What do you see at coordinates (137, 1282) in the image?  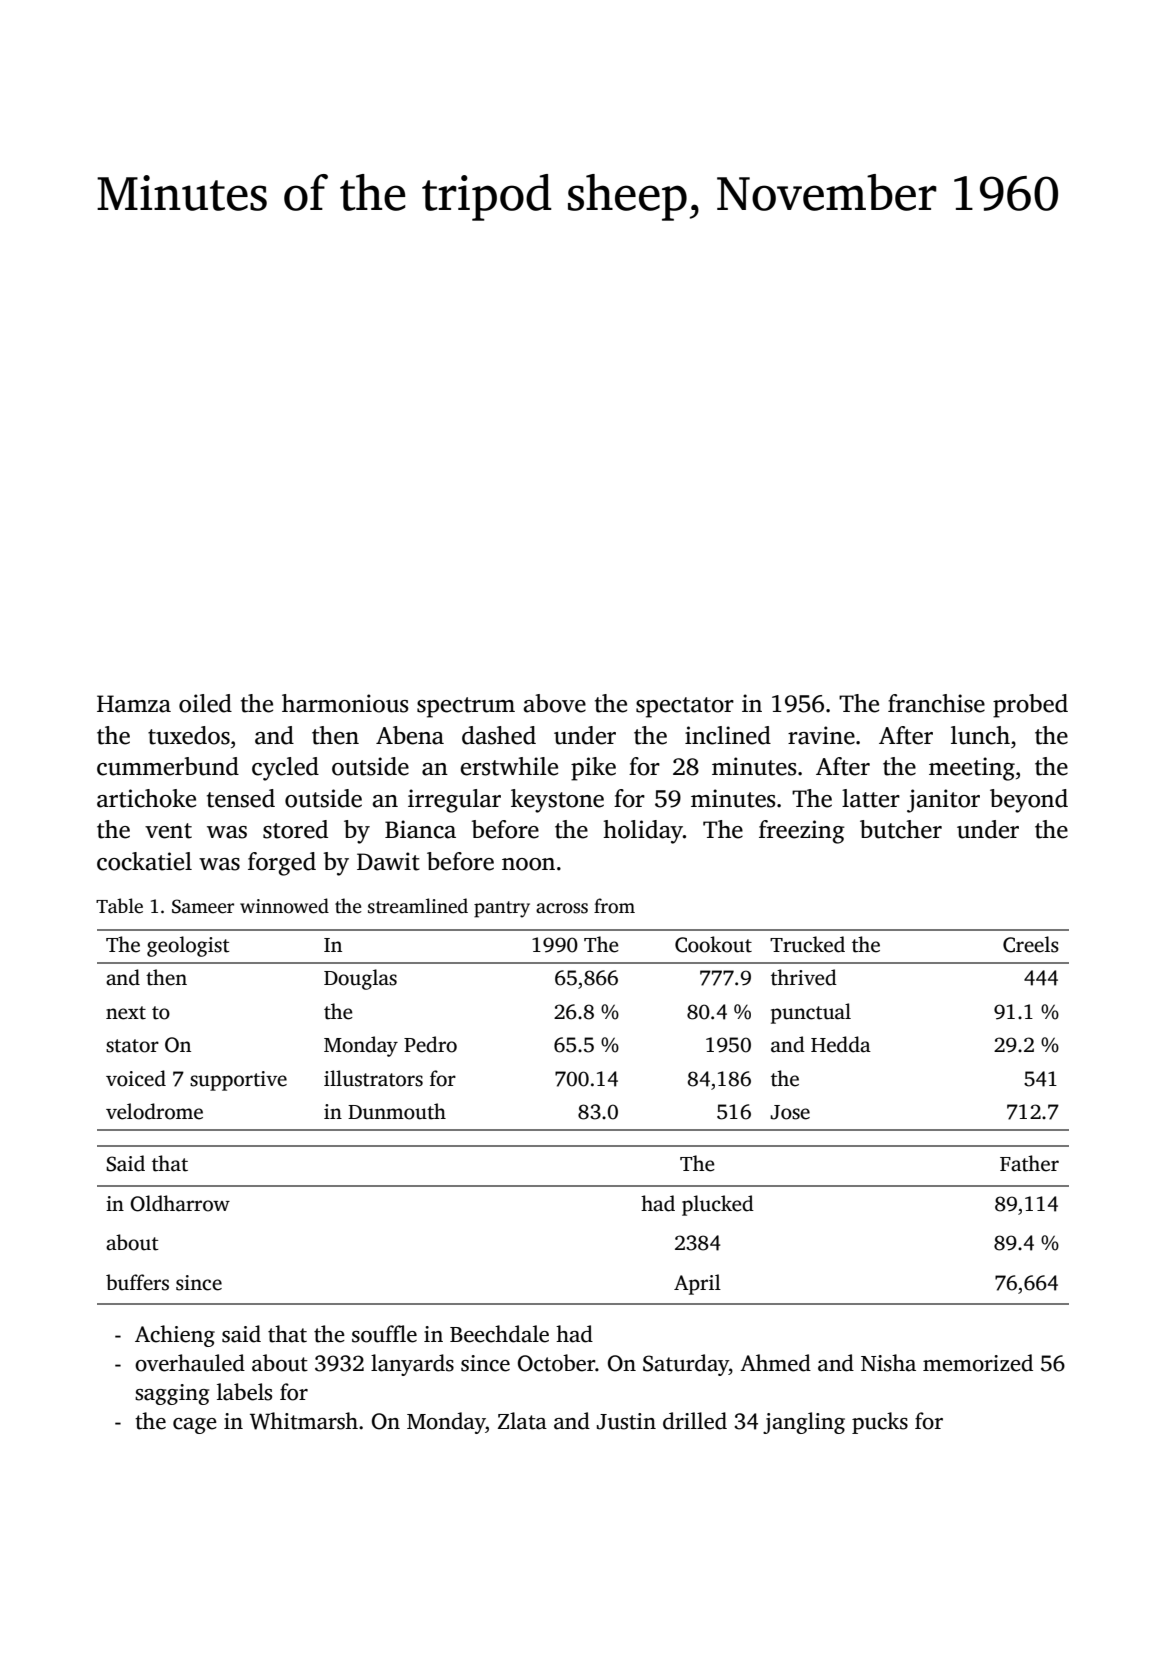 I see `buffers` at bounding box center [137, 1282].
